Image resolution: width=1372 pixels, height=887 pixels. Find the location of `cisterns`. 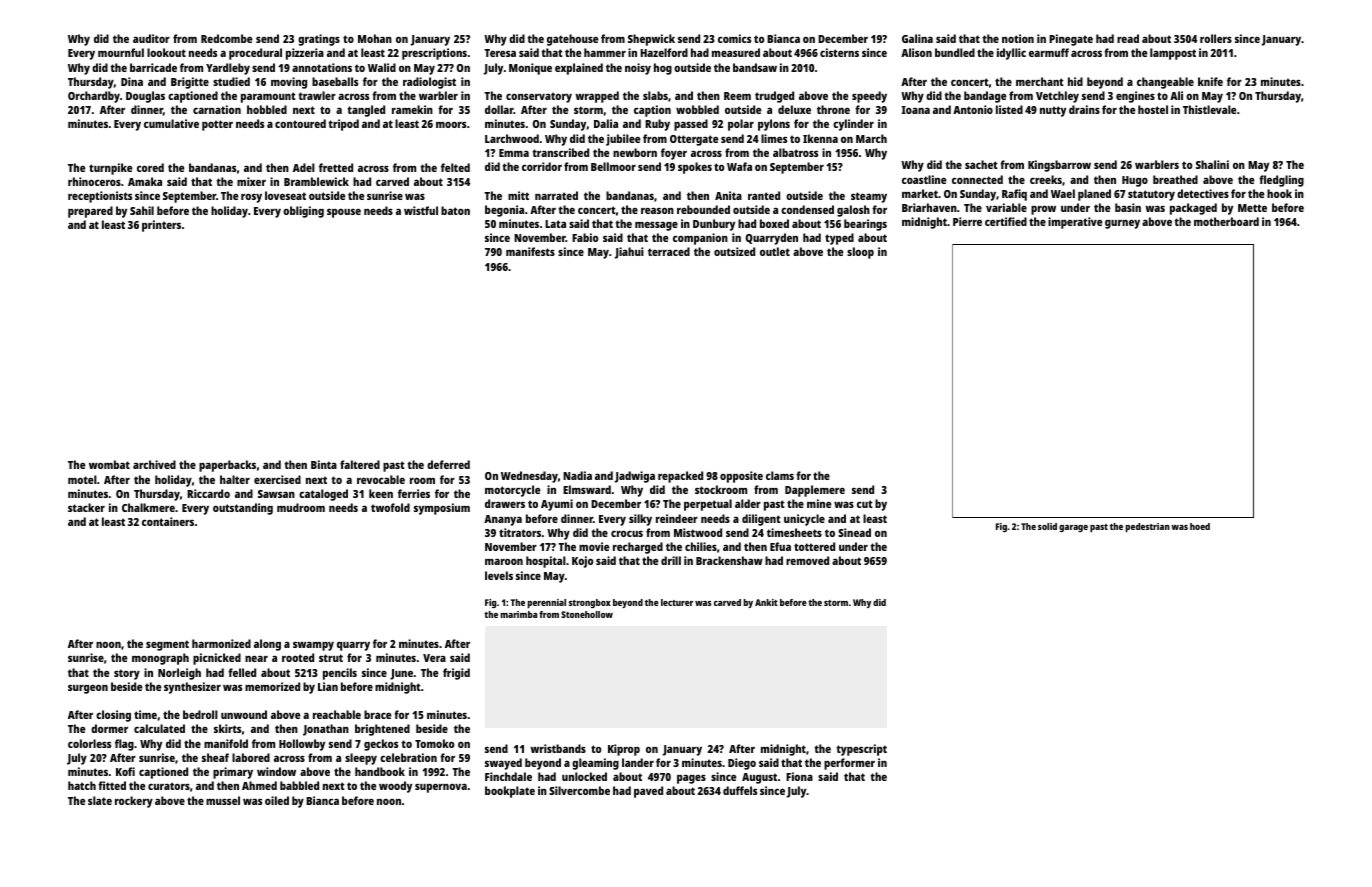

cisterns is located at coordinates (839, 52).
